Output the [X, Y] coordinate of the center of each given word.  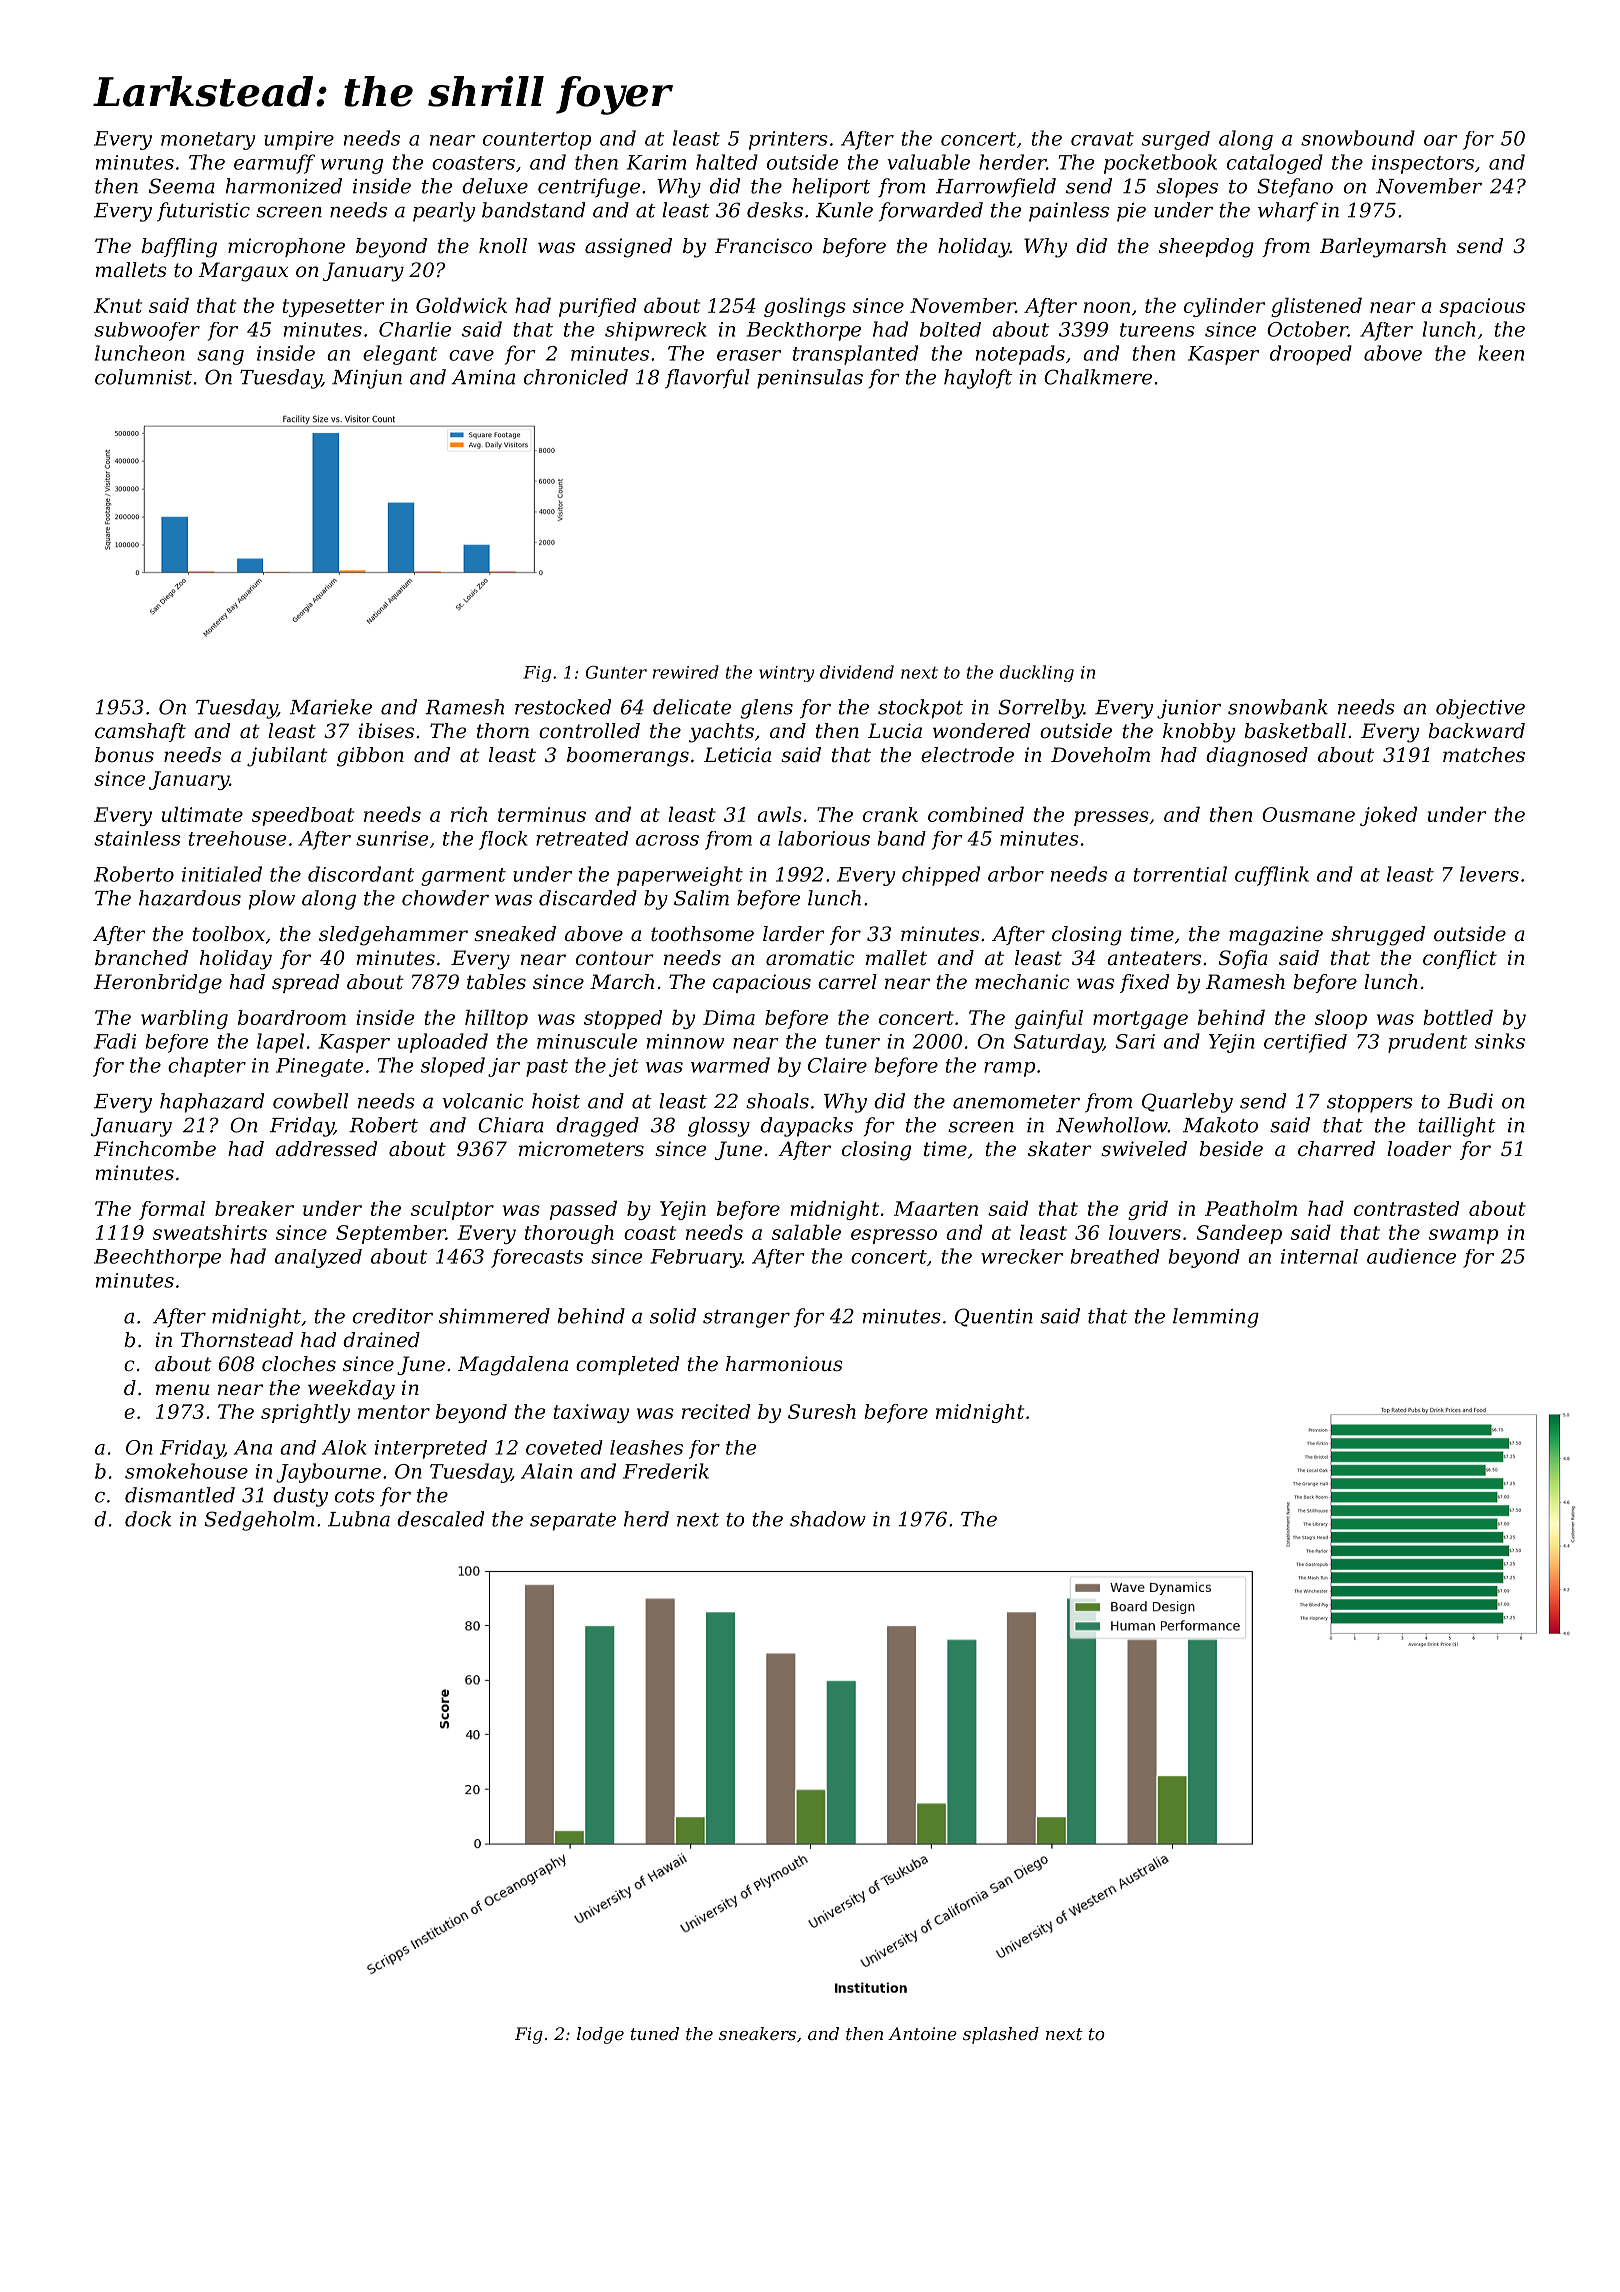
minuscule [587, 1041]
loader [1419, 1149]
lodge [600, 2035]
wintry [786, 674]
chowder [445, 898]
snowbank [1278, 707]
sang [220, 357]
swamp [1463, 1236]
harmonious [784, 1364]
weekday [351, 1390]
